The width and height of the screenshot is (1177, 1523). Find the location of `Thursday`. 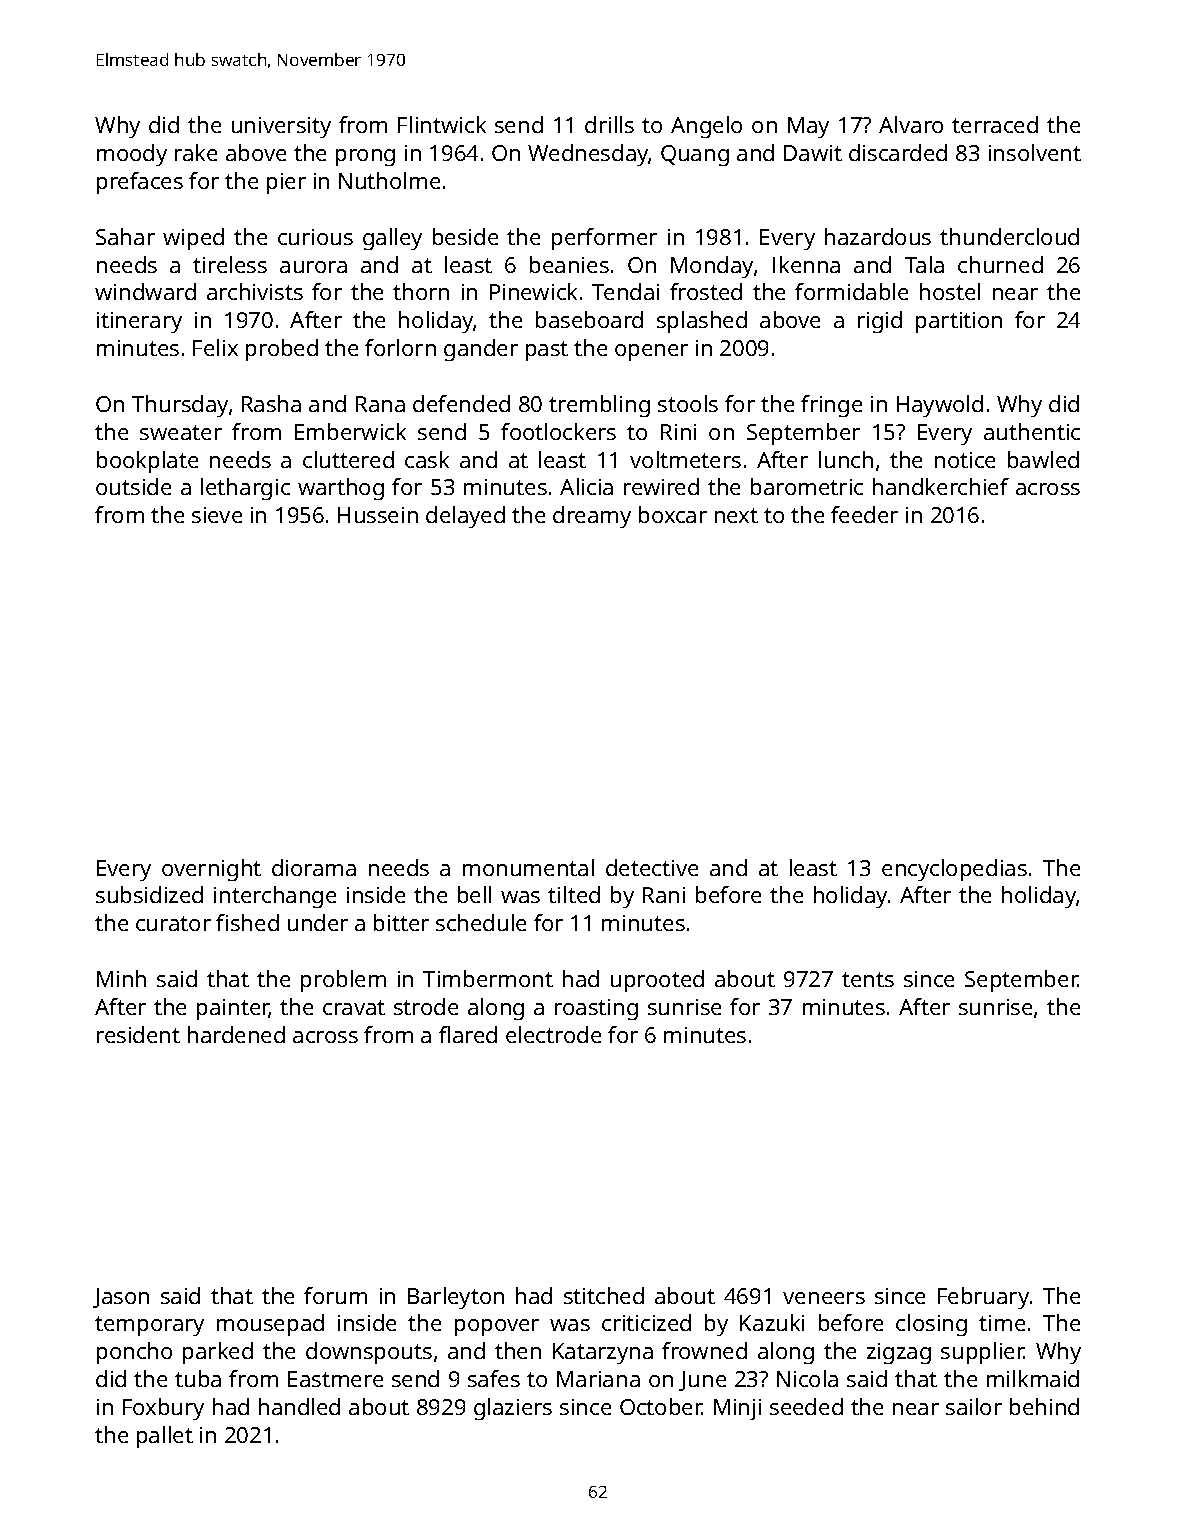

Thursday is located at coordinates (180, 406).
